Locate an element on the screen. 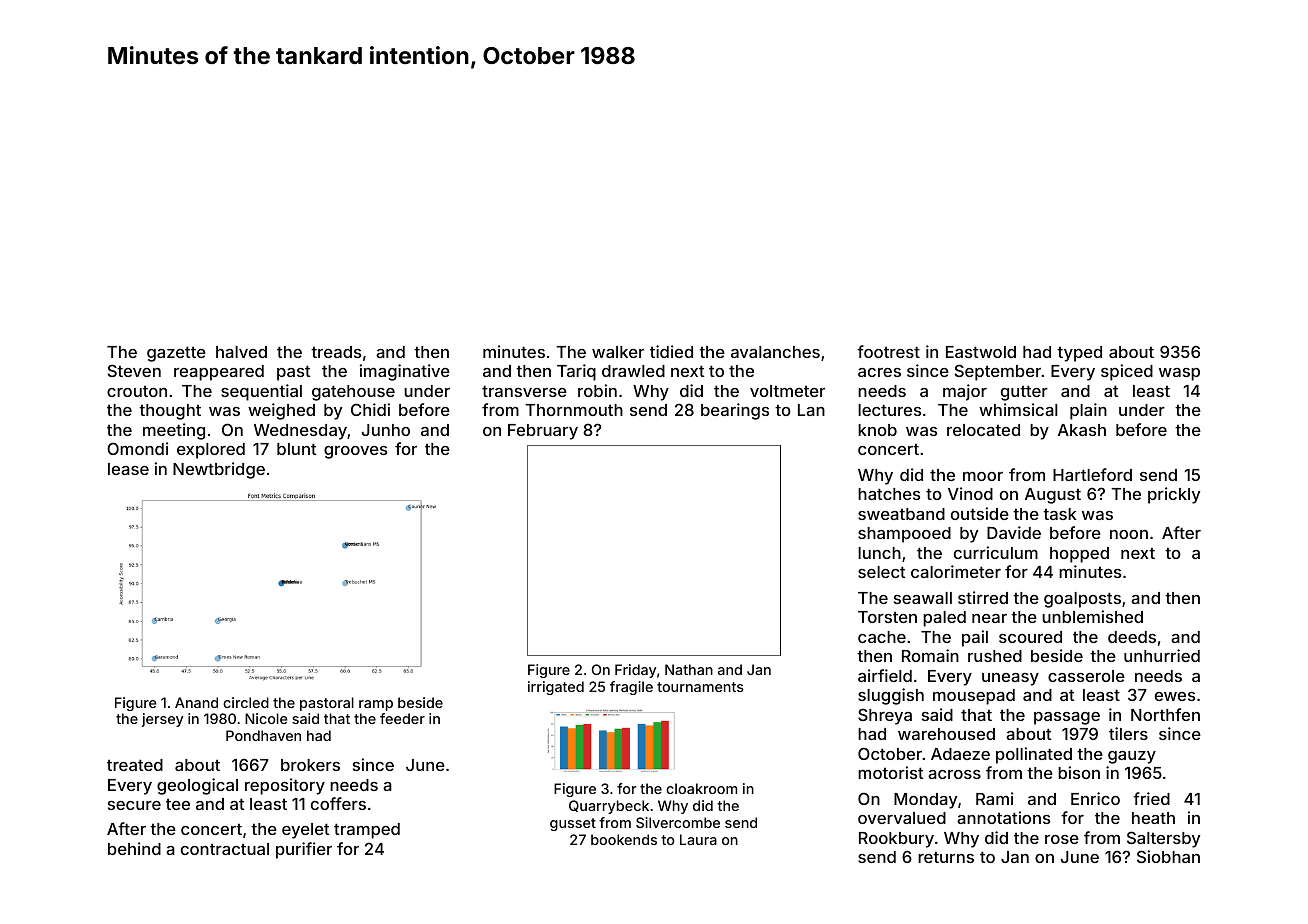  lease is located at coordinates (128, 469).
